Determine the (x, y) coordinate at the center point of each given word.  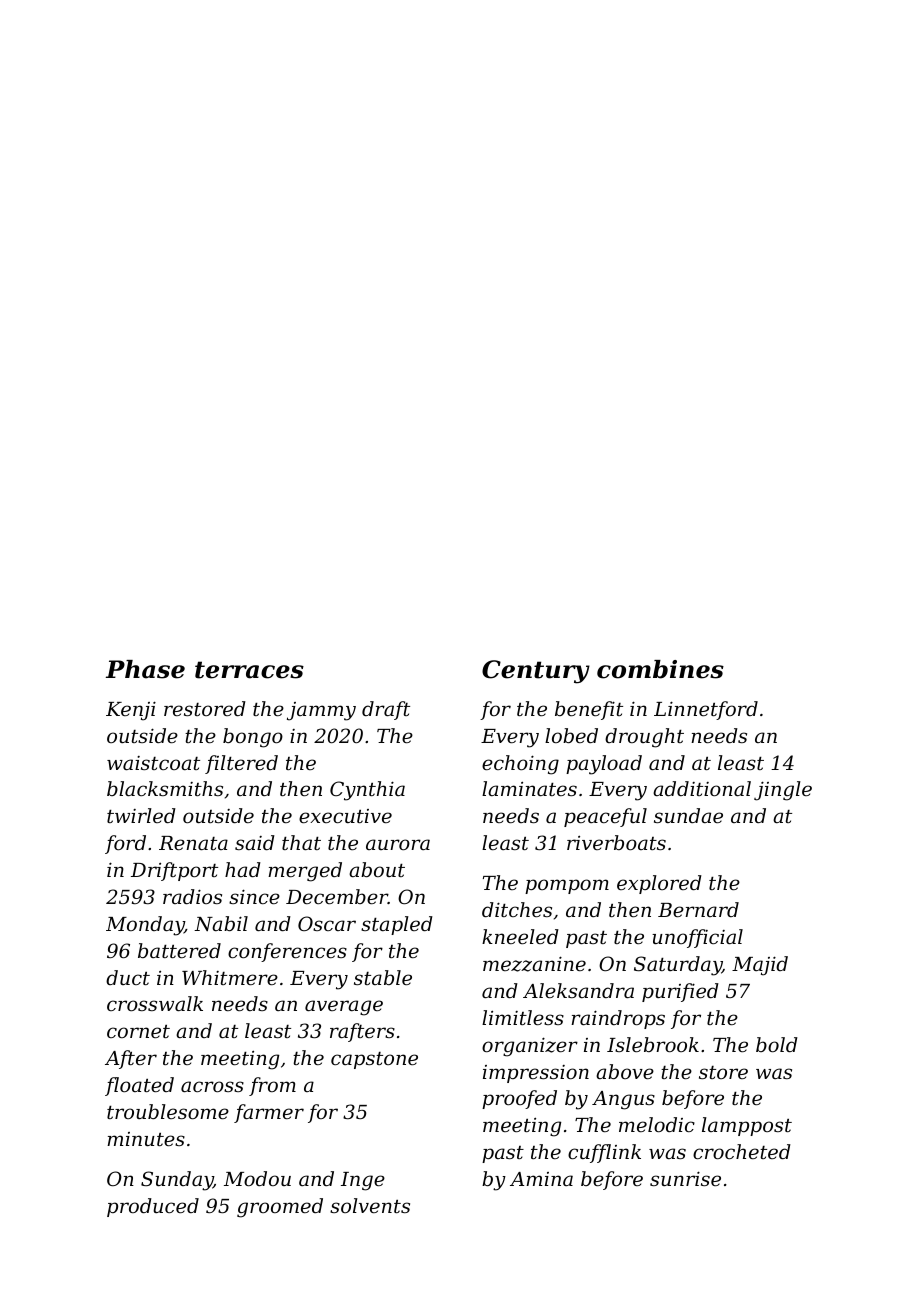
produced (153, 1207)
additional (702, 788)
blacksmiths (165, 788)
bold (777, 1044)
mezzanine (534, 964)
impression (536, 1074)
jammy (321, 711)
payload (604, 765)
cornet (138, 1031)
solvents (370, 1205)
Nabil (221, 923)
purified (680, 992)
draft (386, 710)
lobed (571, 735)
